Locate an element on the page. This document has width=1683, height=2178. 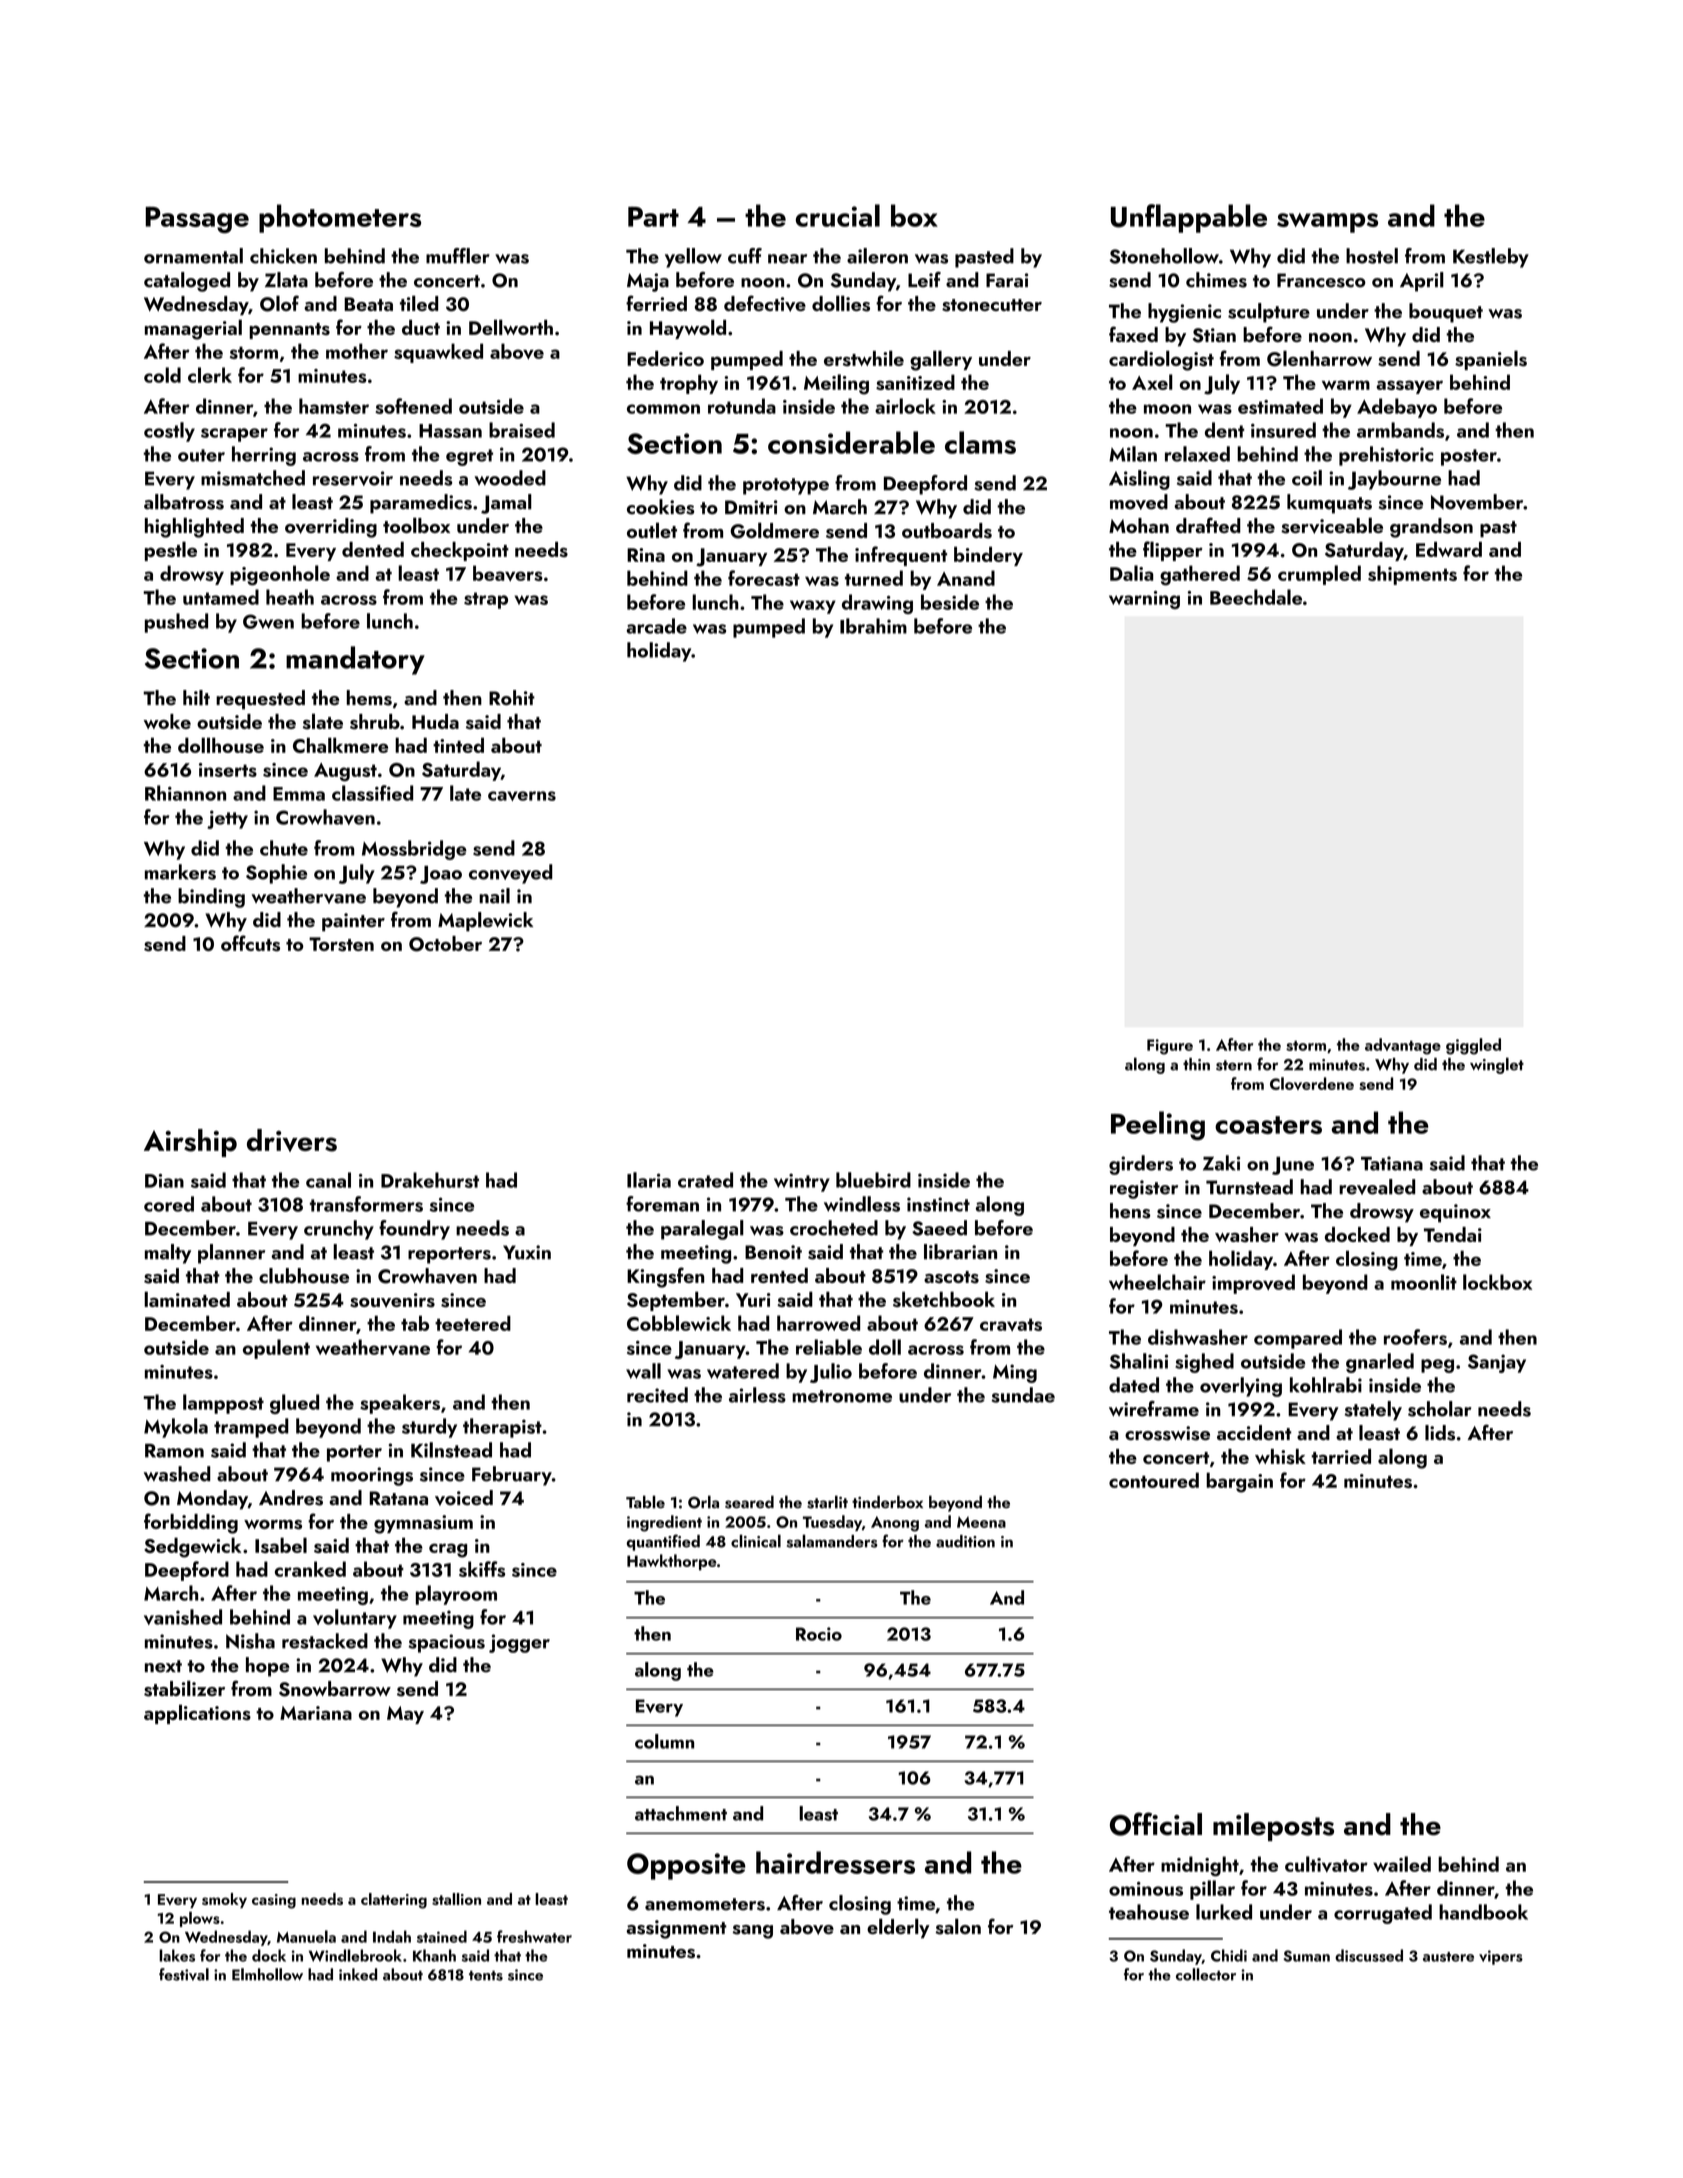
poster is located at coordinates (1469, 457).
